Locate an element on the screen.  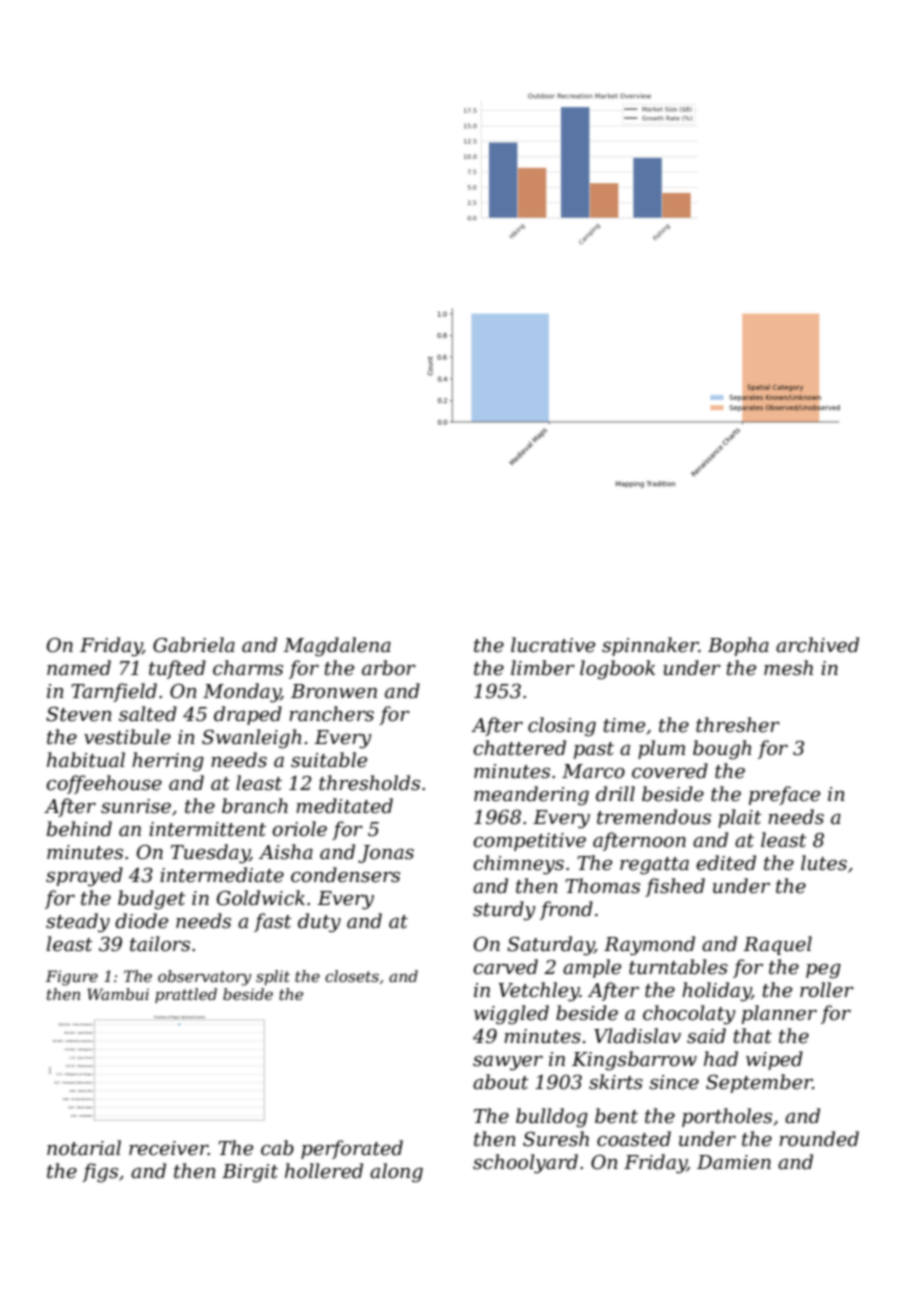
hollered is located at coordinates (324, 1171).
